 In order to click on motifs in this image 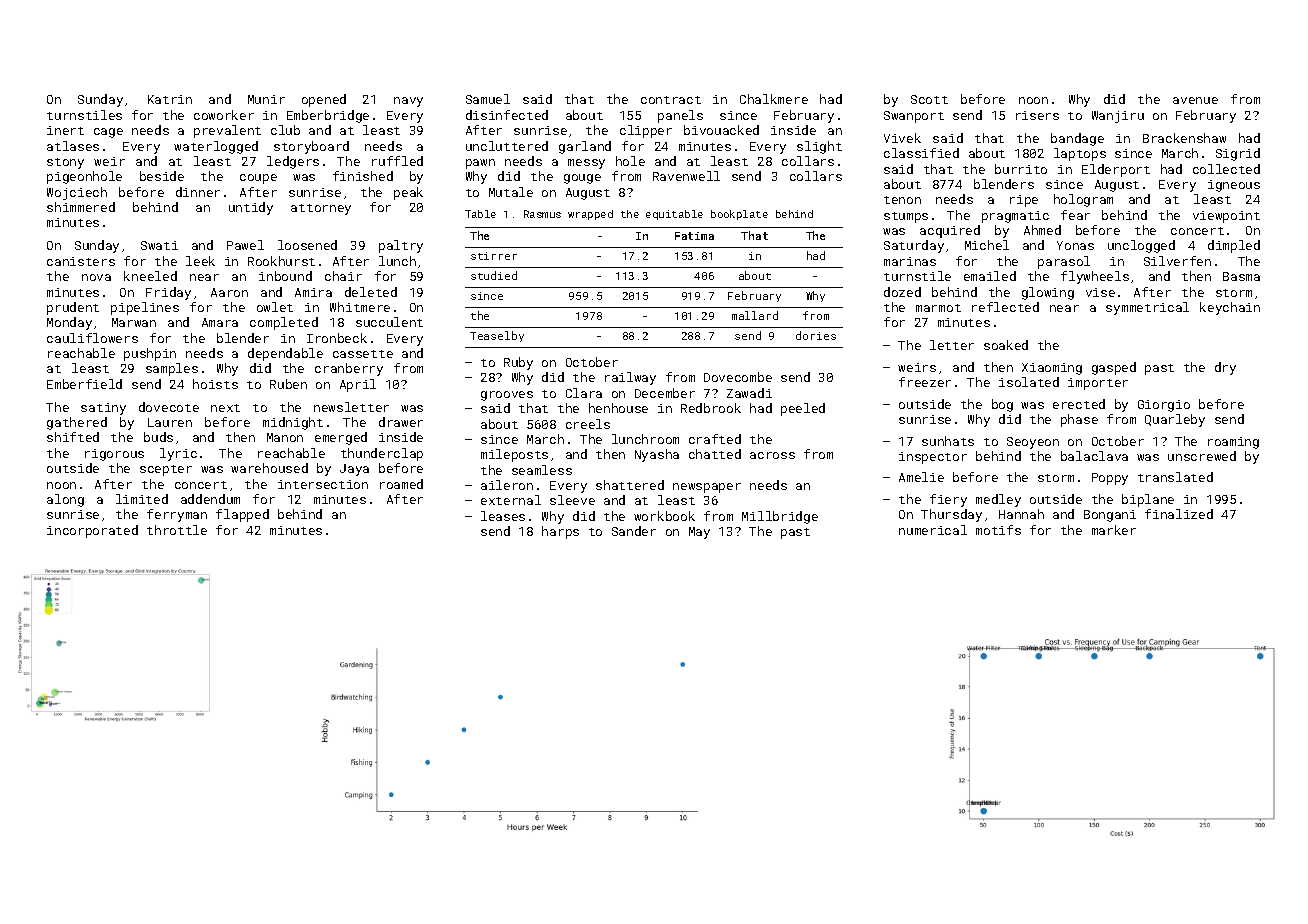, I will do `click(998, 530)`.
